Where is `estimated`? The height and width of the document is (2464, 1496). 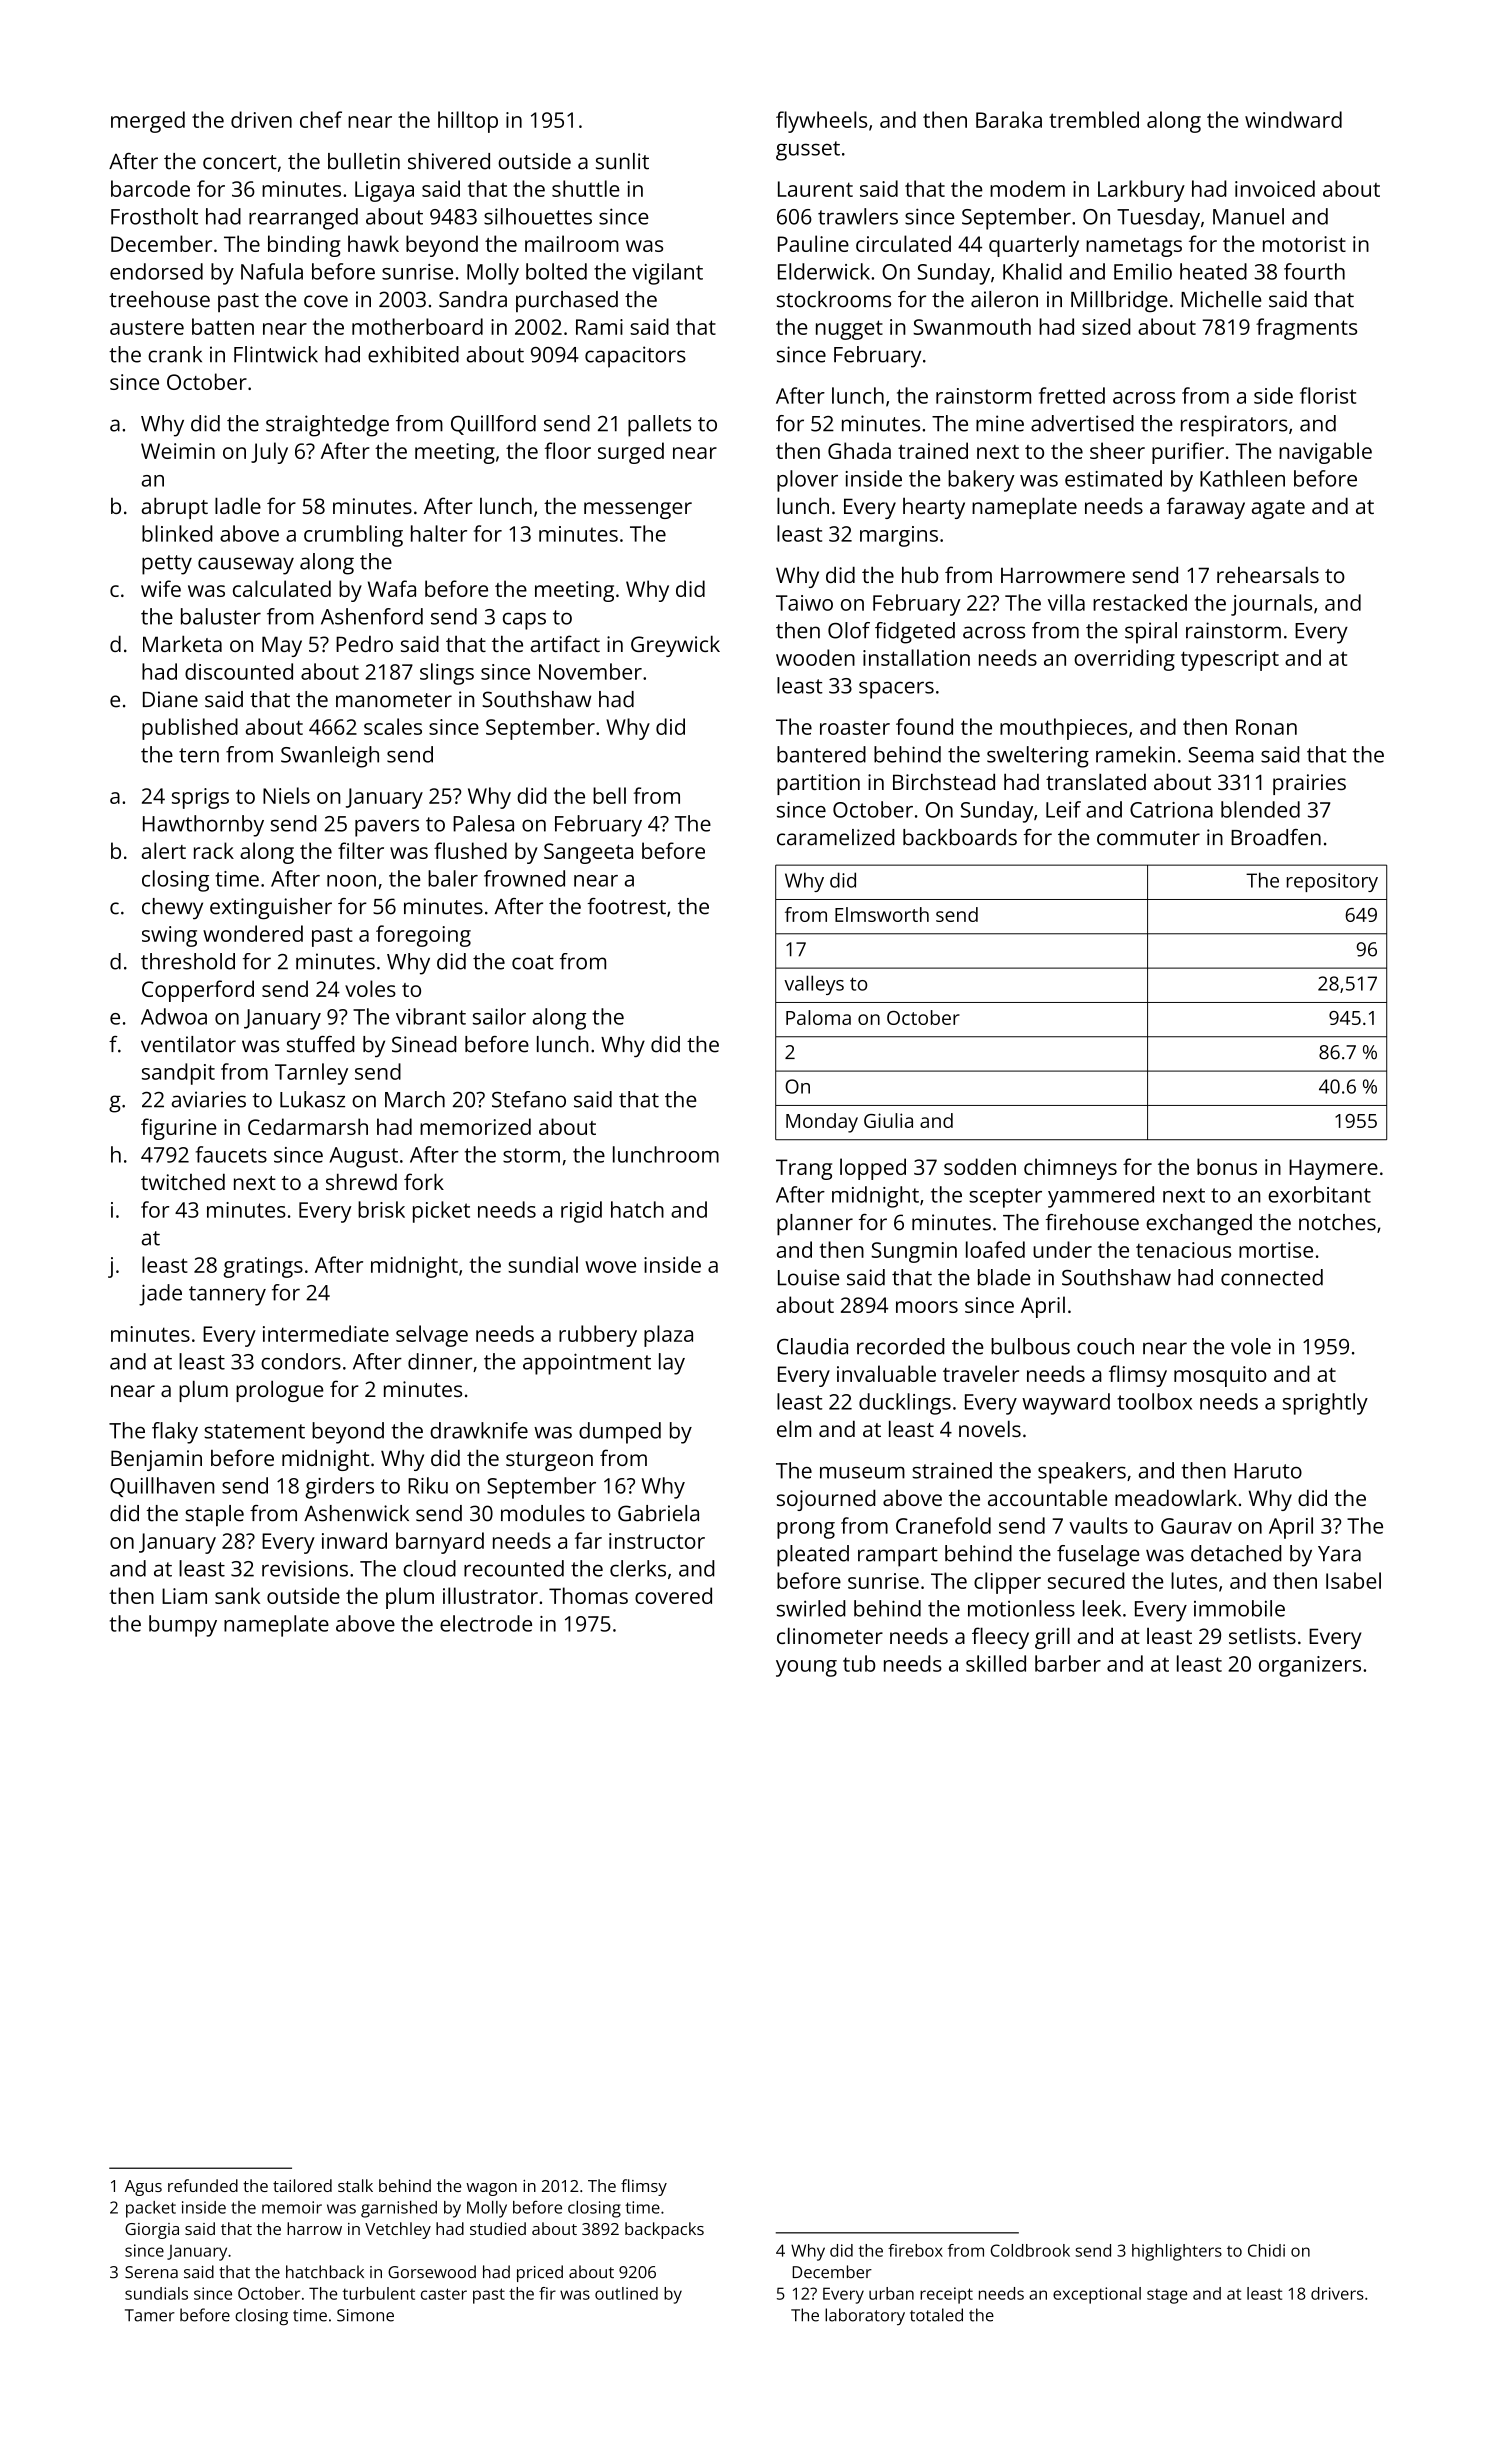
estimated is located at coordinates (1113, 478).
